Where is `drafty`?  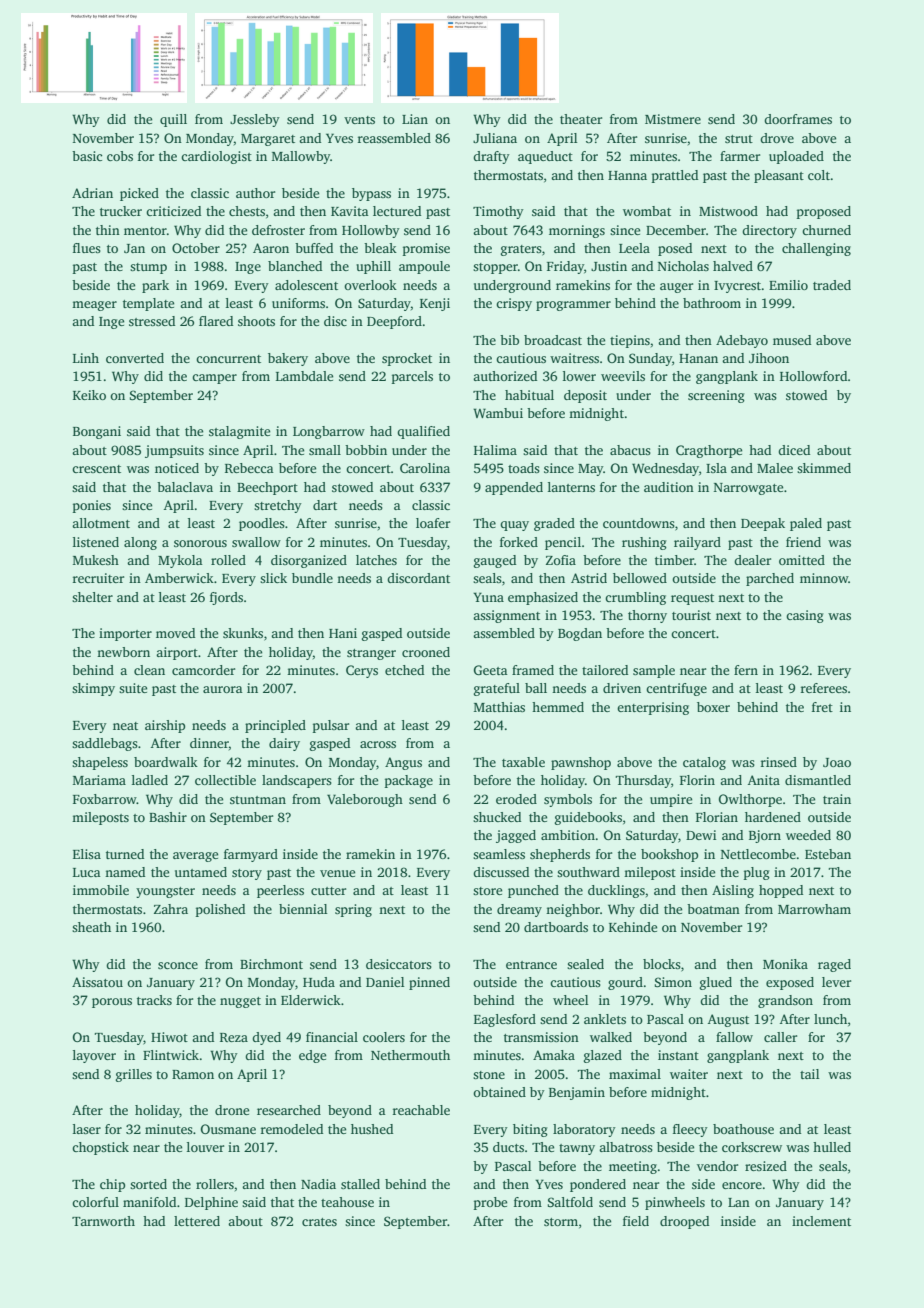 drafty is located at coordinates (491, 157).
